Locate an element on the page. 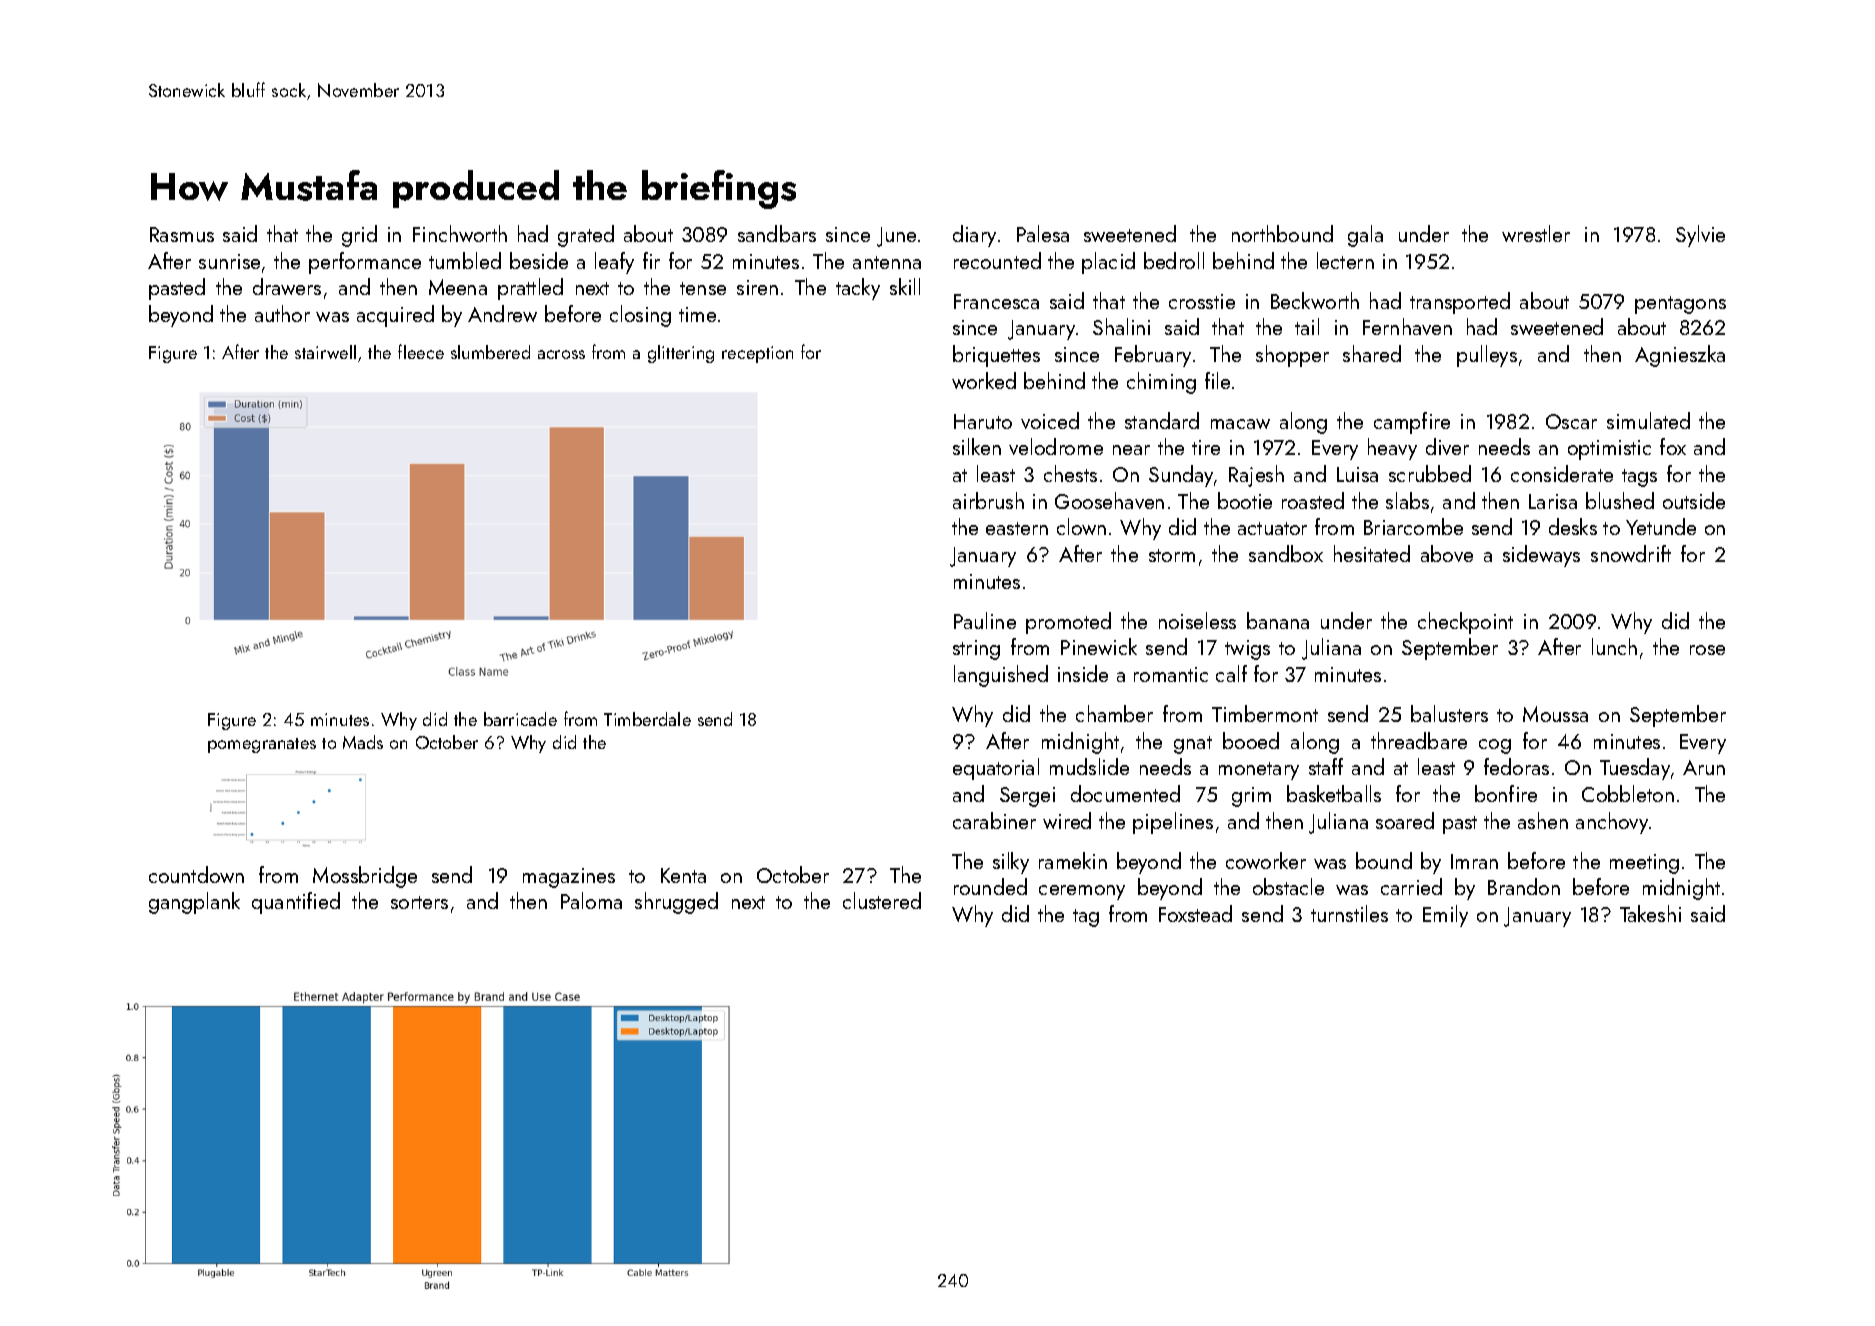  grid is located at coordinates (359, 236).
